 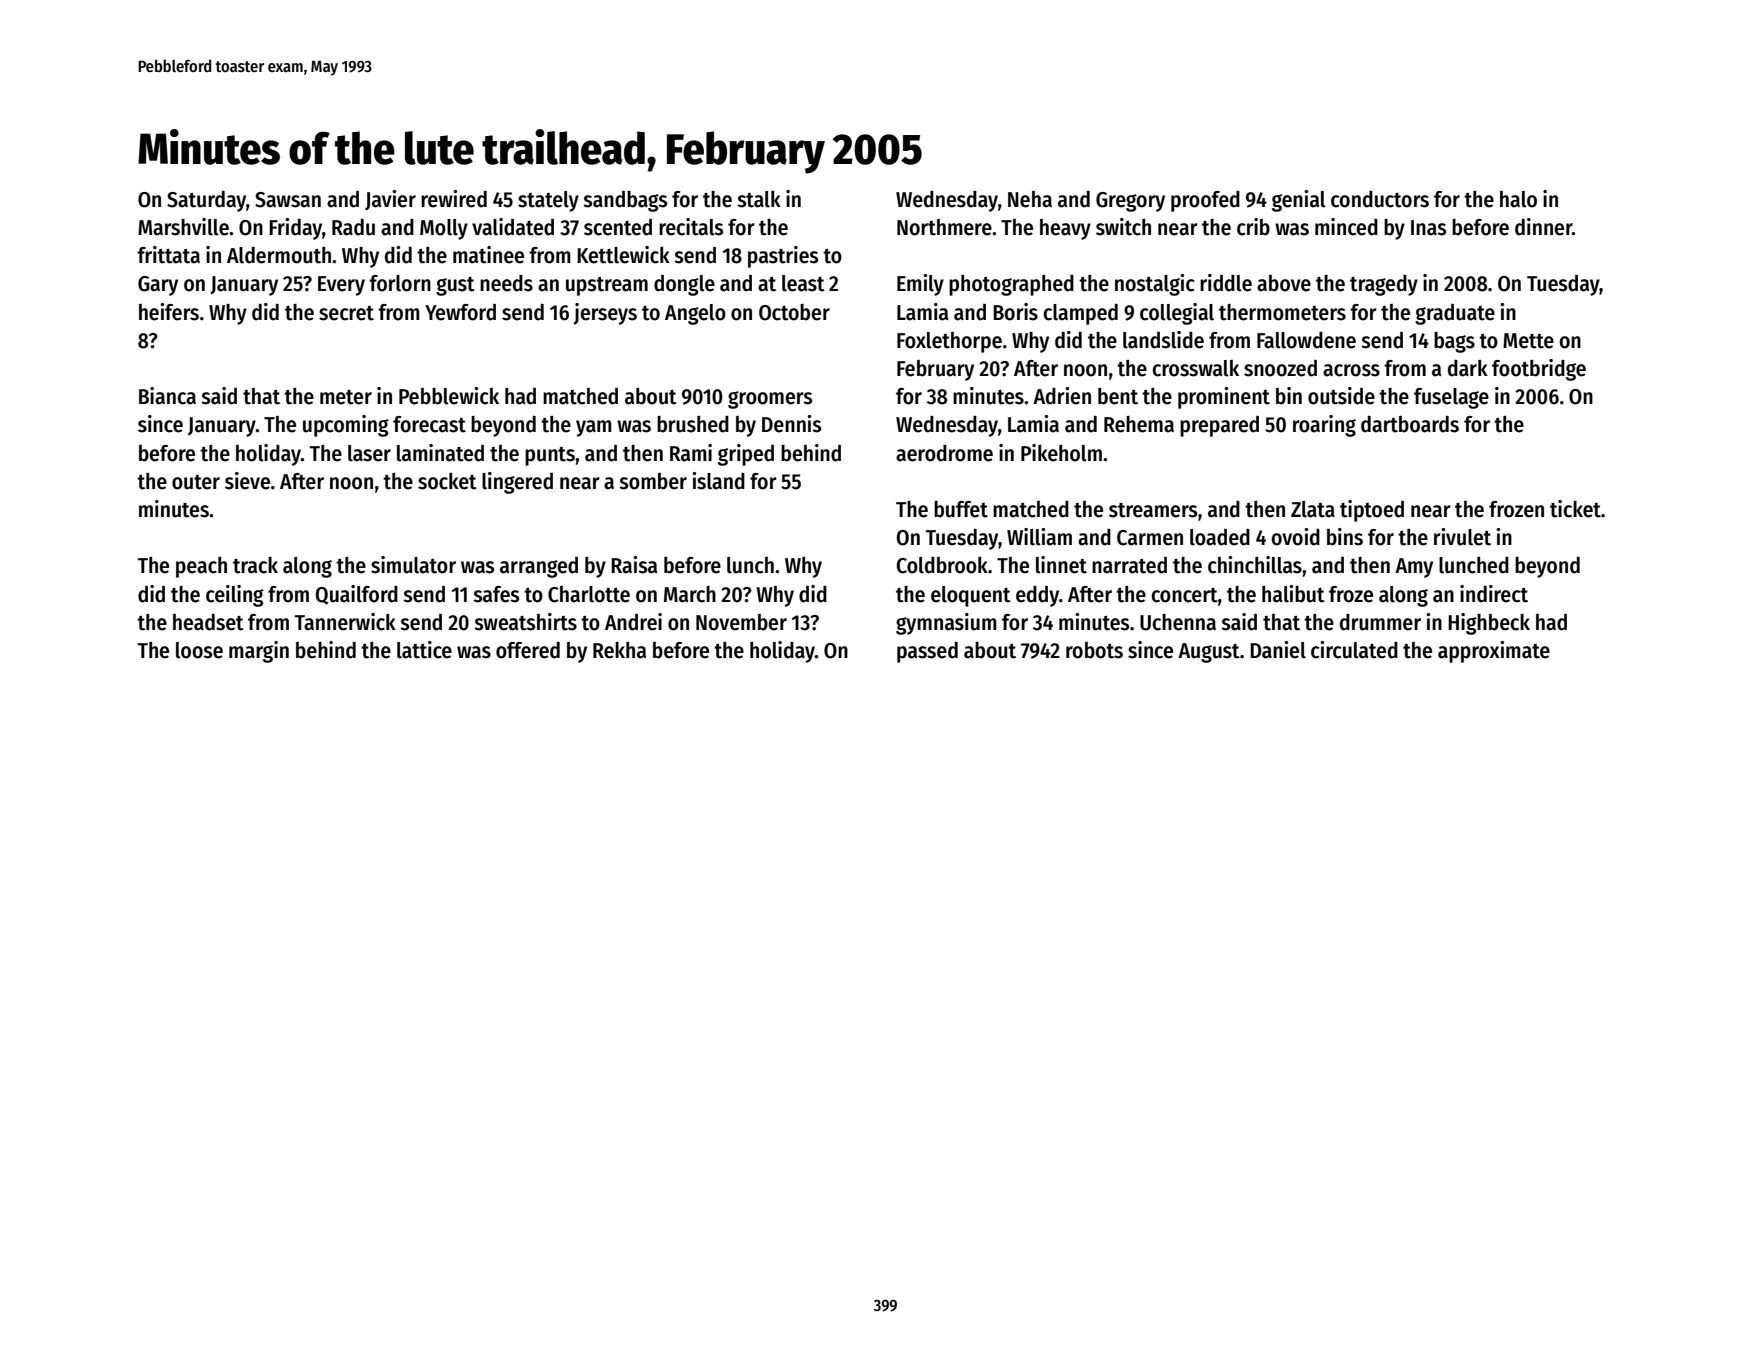 I want to click on Highbeck, so click(x=1489, y=624).
